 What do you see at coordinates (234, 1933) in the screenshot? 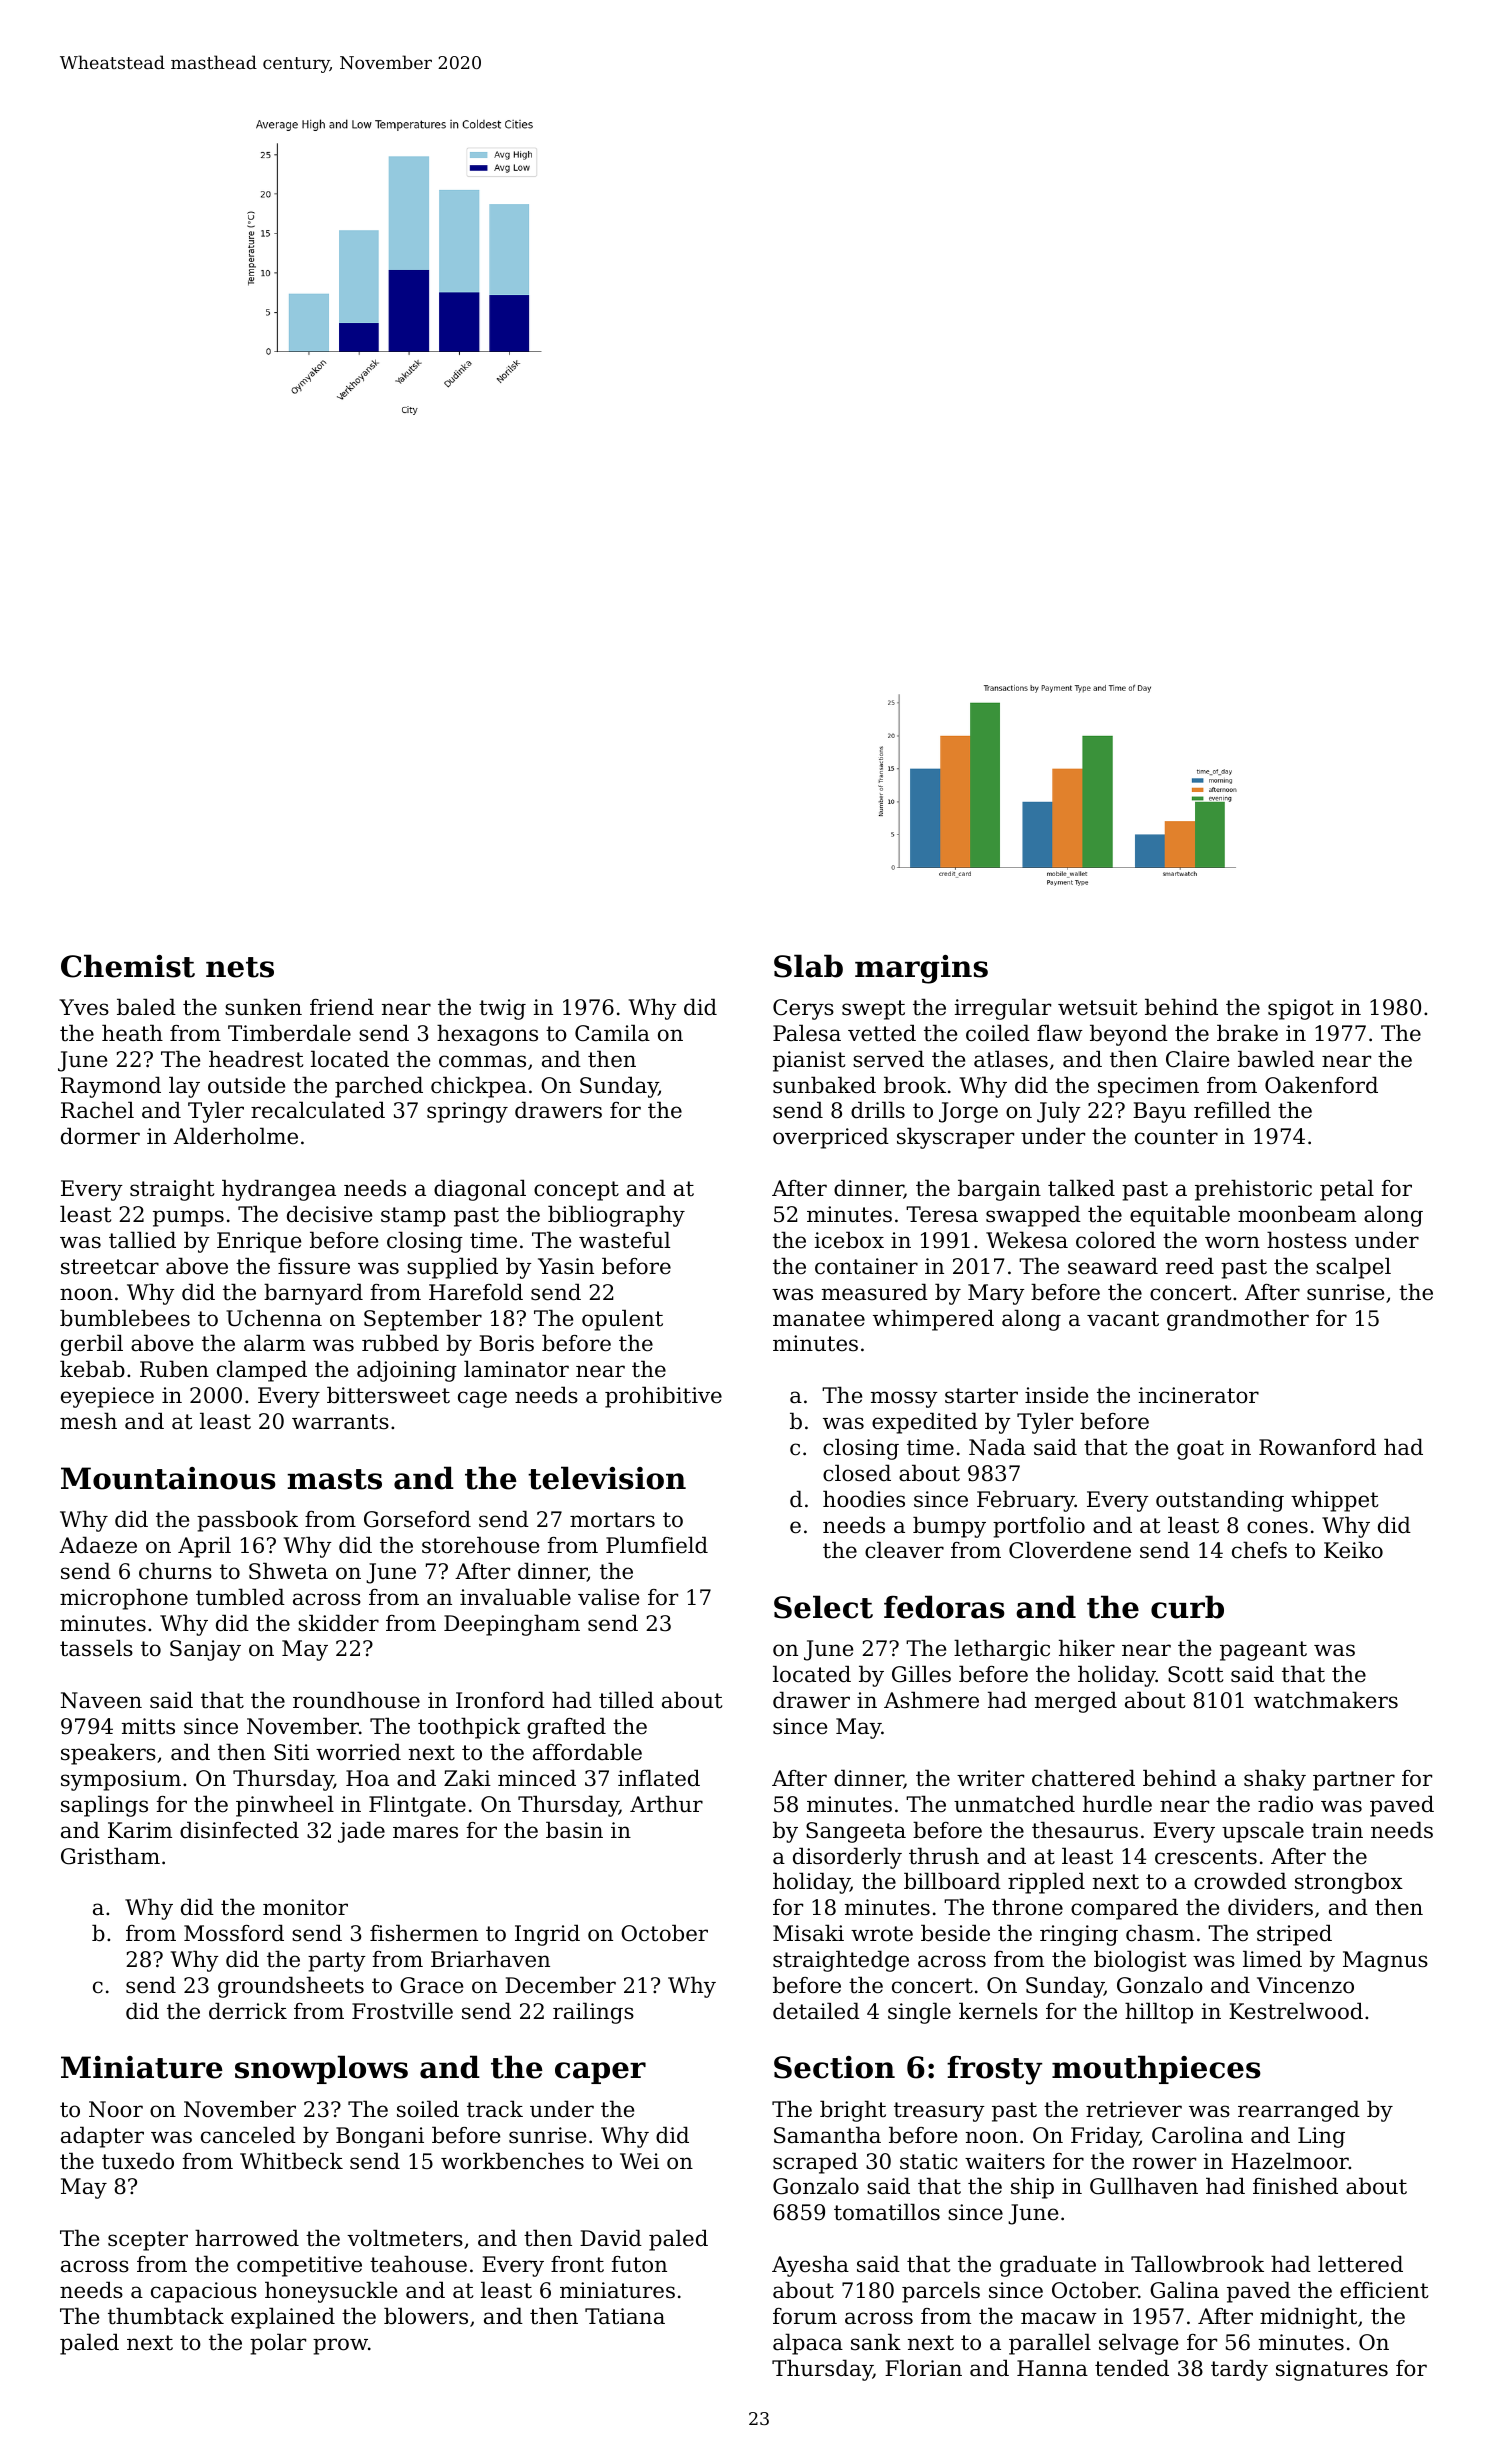
I see `Mossford` at bounding box center [234, 1933].
